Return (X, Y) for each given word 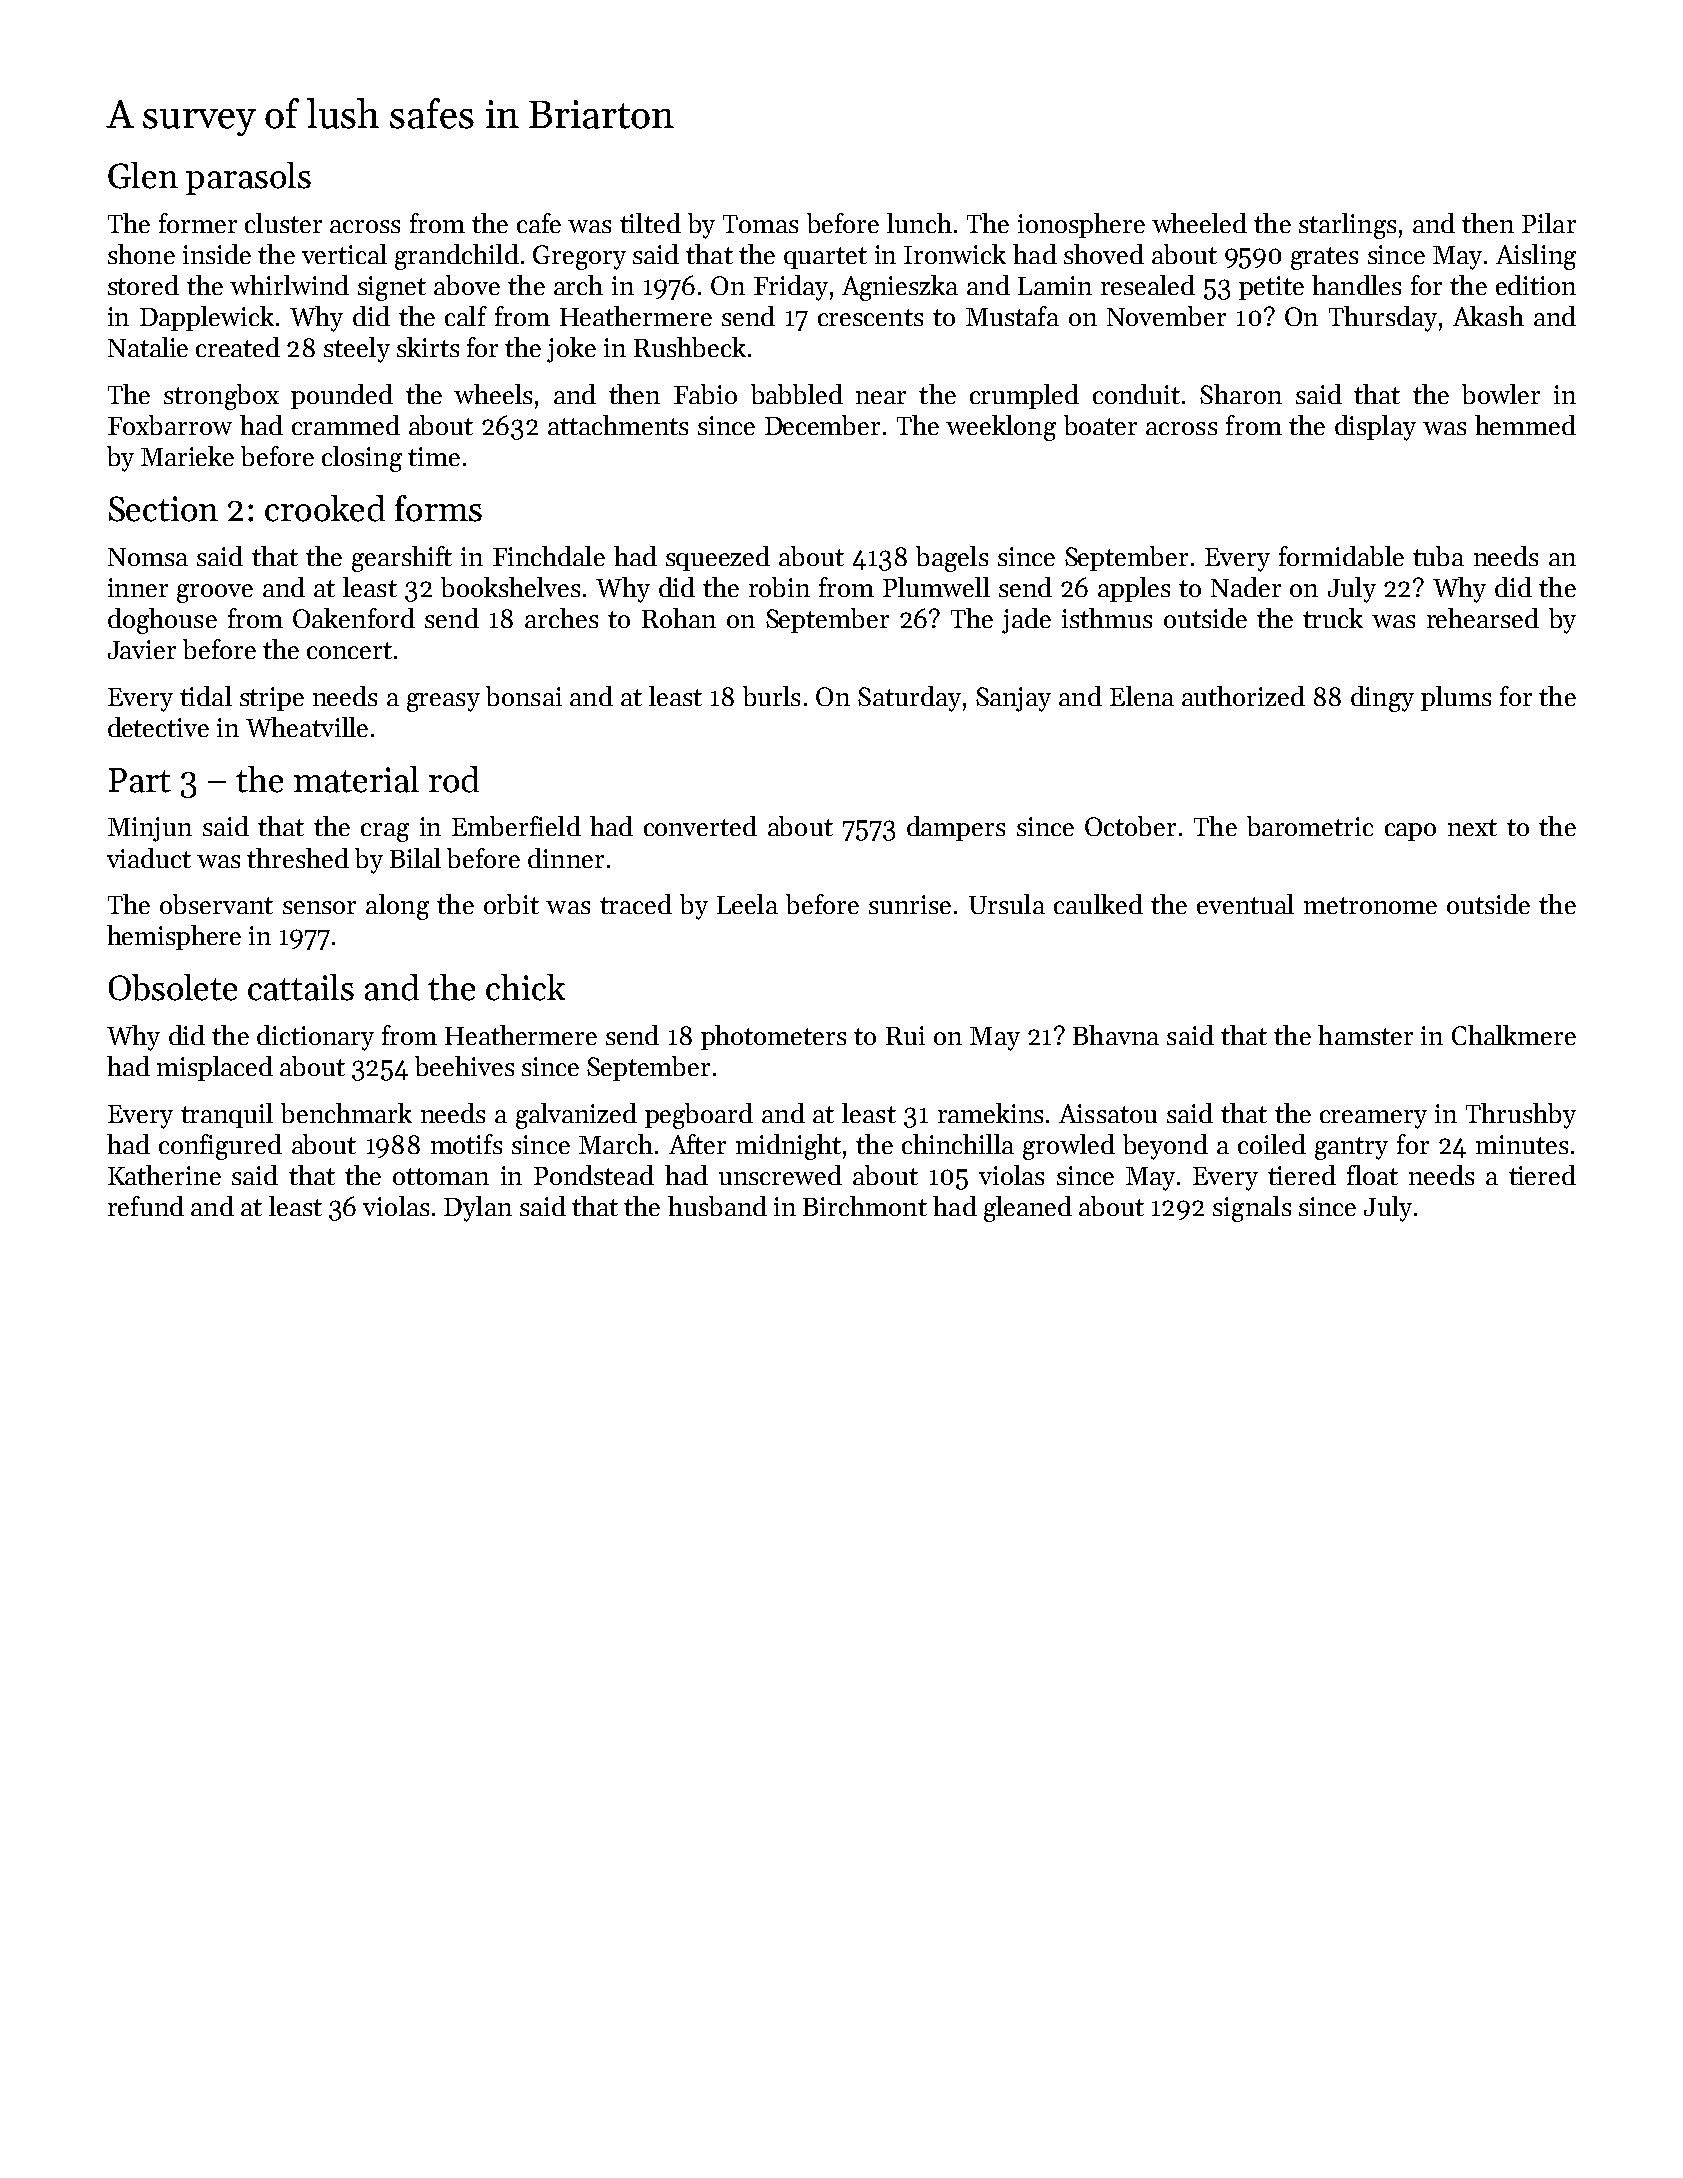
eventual (1245, 904)
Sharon (1241, 394)
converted (700, 826)
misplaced (215, 1068)
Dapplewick (207, 318)
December (822, 425)
